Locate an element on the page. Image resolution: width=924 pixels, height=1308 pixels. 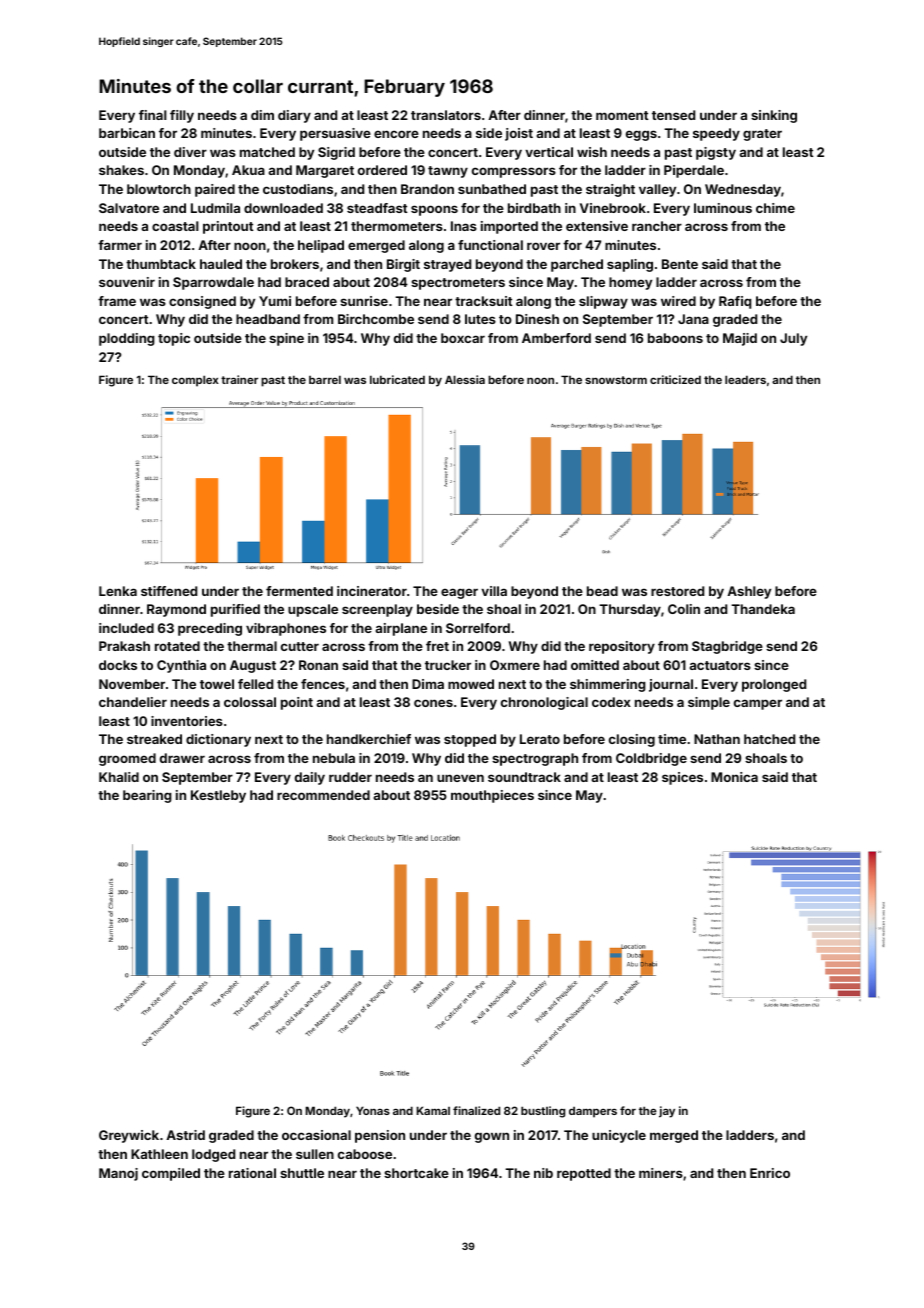
Alessia is located at coordinates (465, 379).
